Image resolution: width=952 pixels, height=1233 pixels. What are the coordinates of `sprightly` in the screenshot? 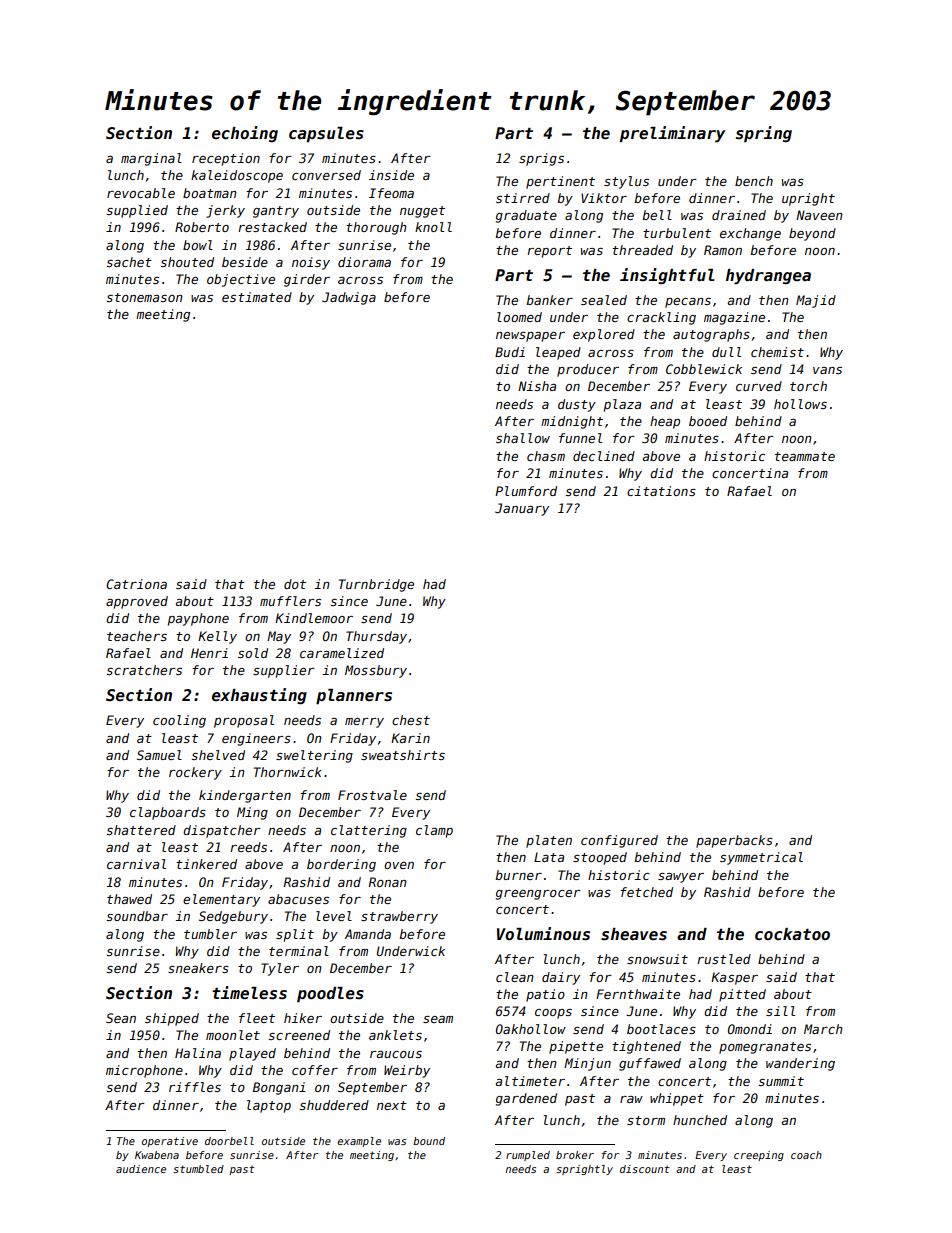 It's located at (584, 1170).
